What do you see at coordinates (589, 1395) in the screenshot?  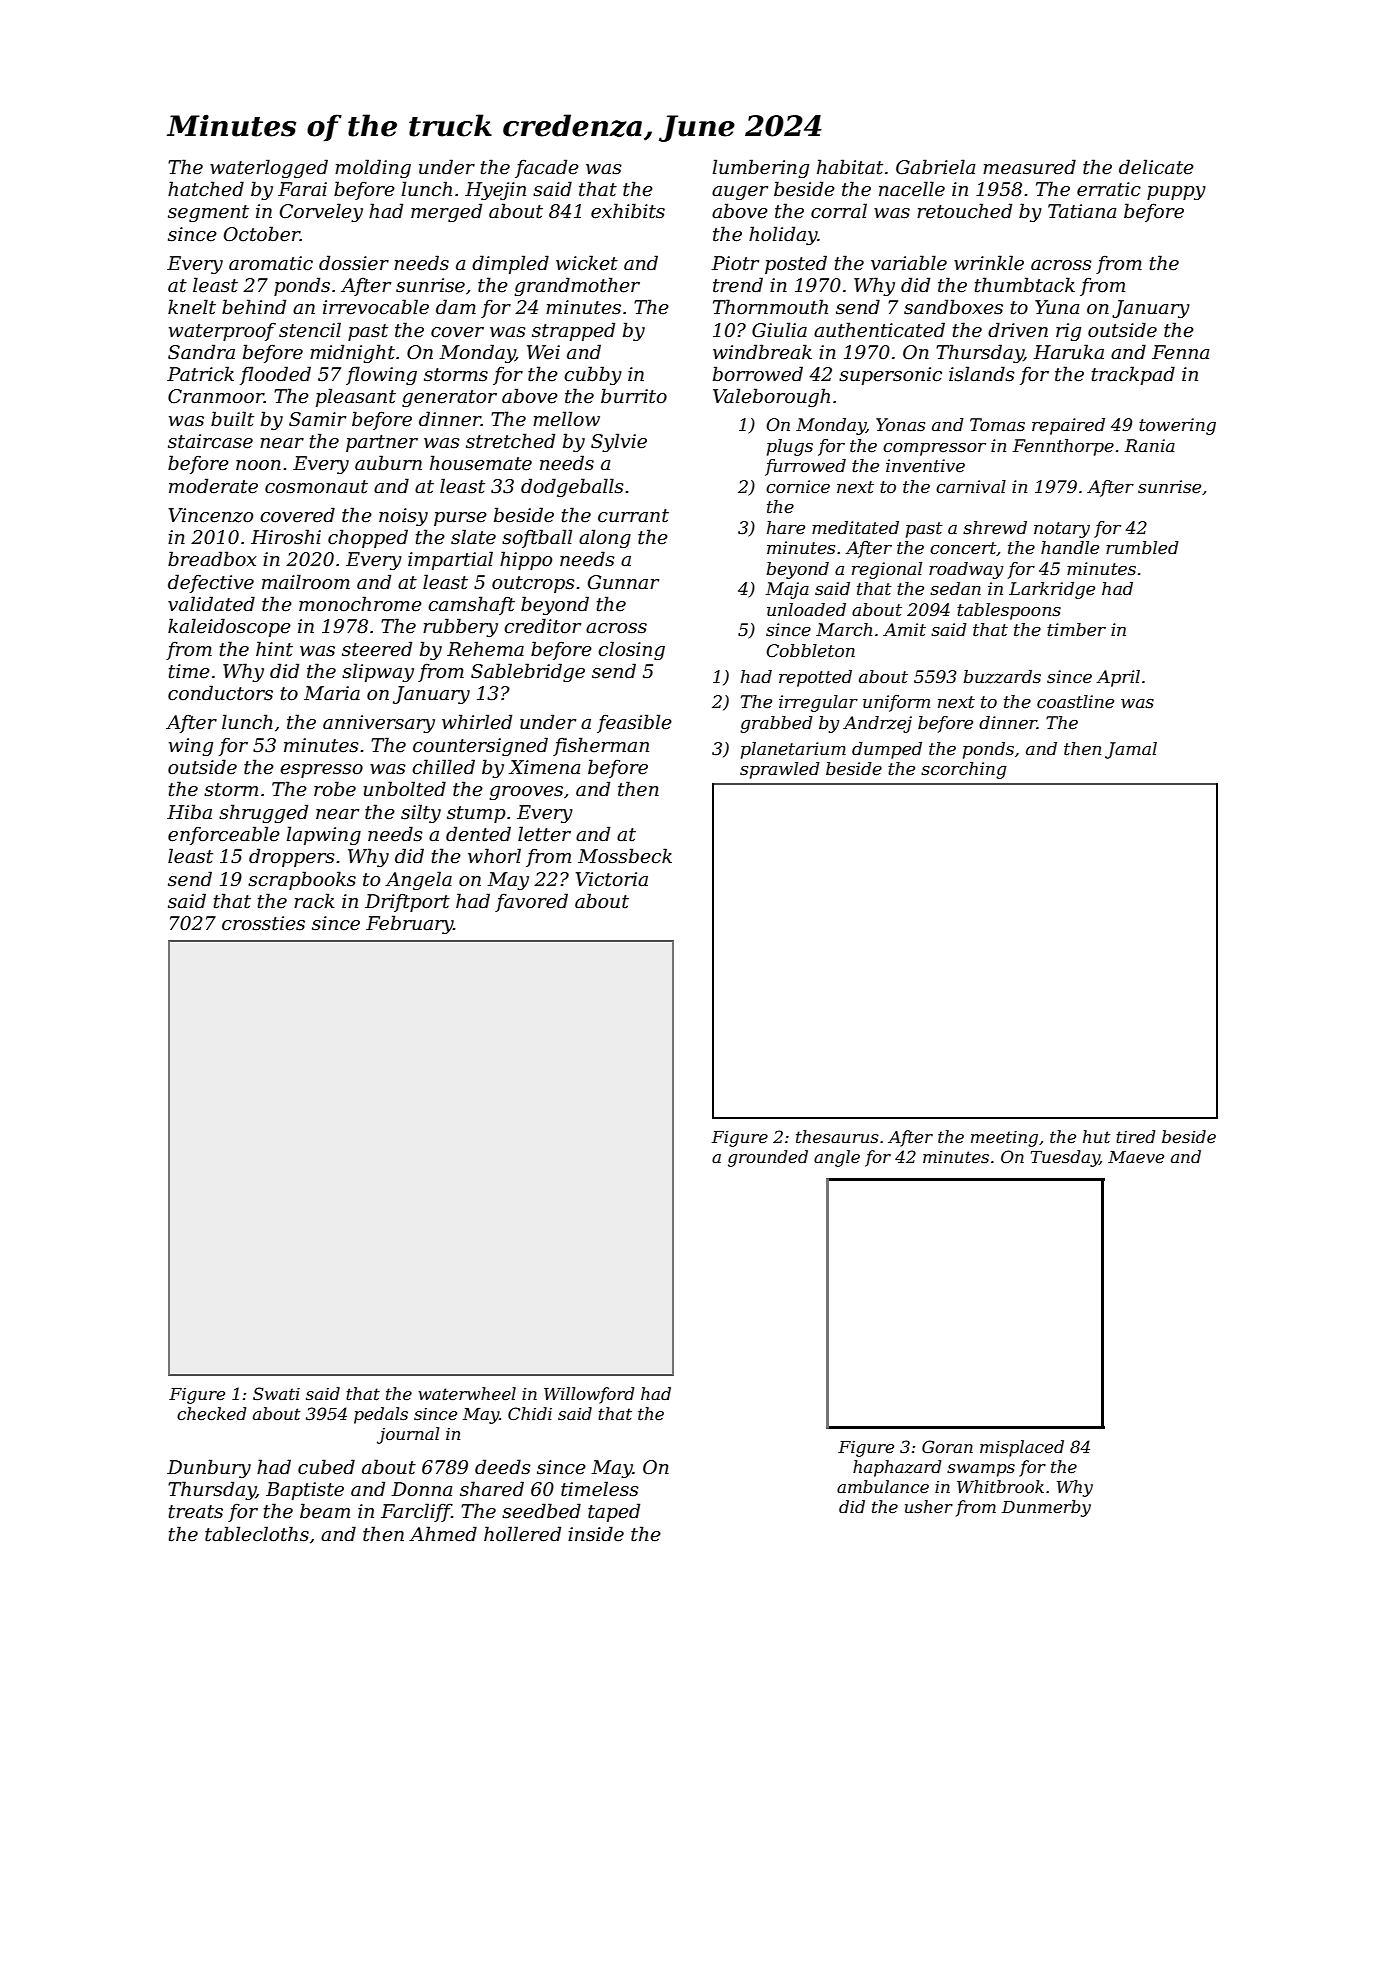 I see `Willowford` at bounding box center [589, 1395].
